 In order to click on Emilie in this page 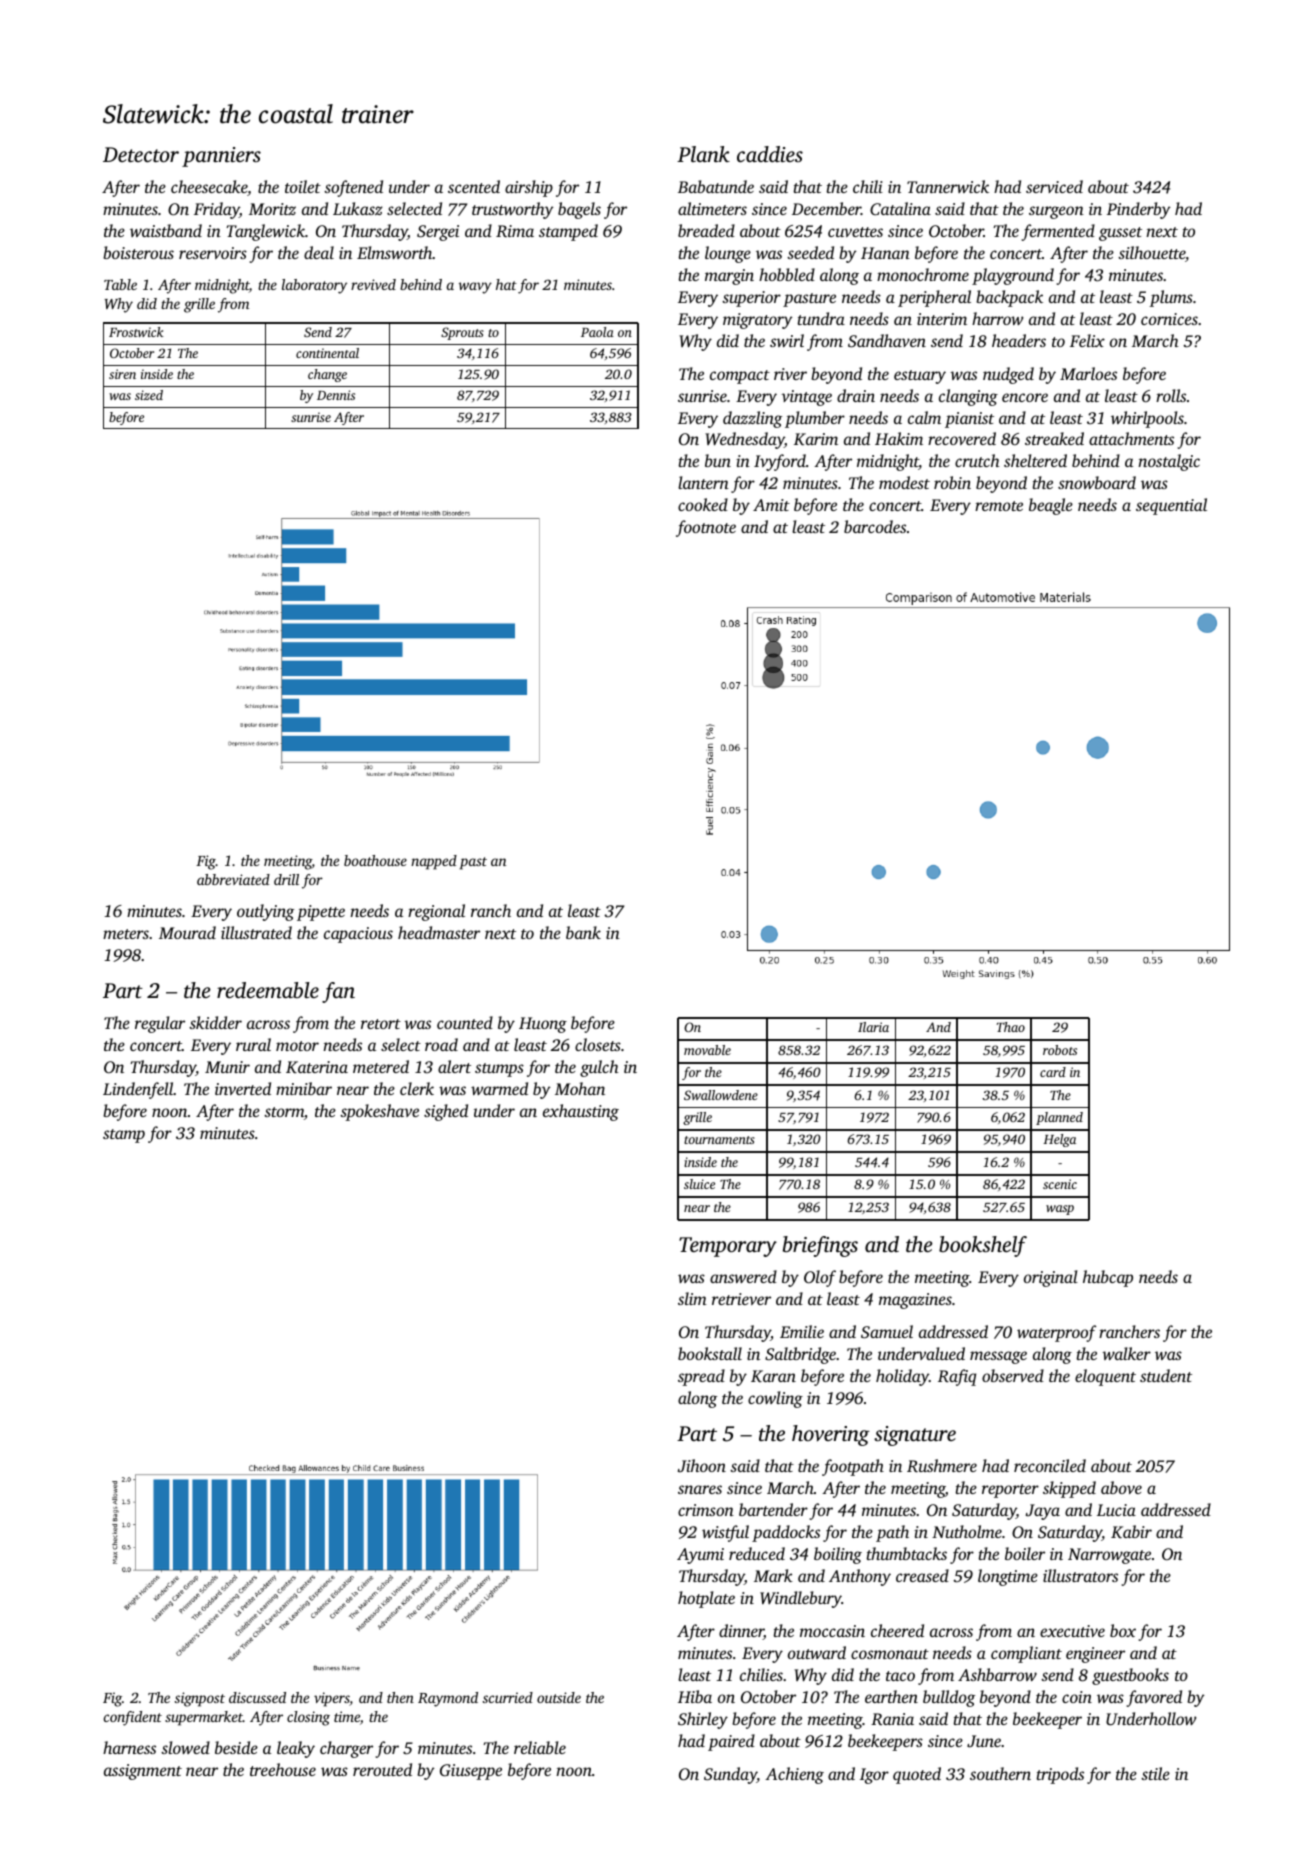, I will do `click(802, 1331)`.
